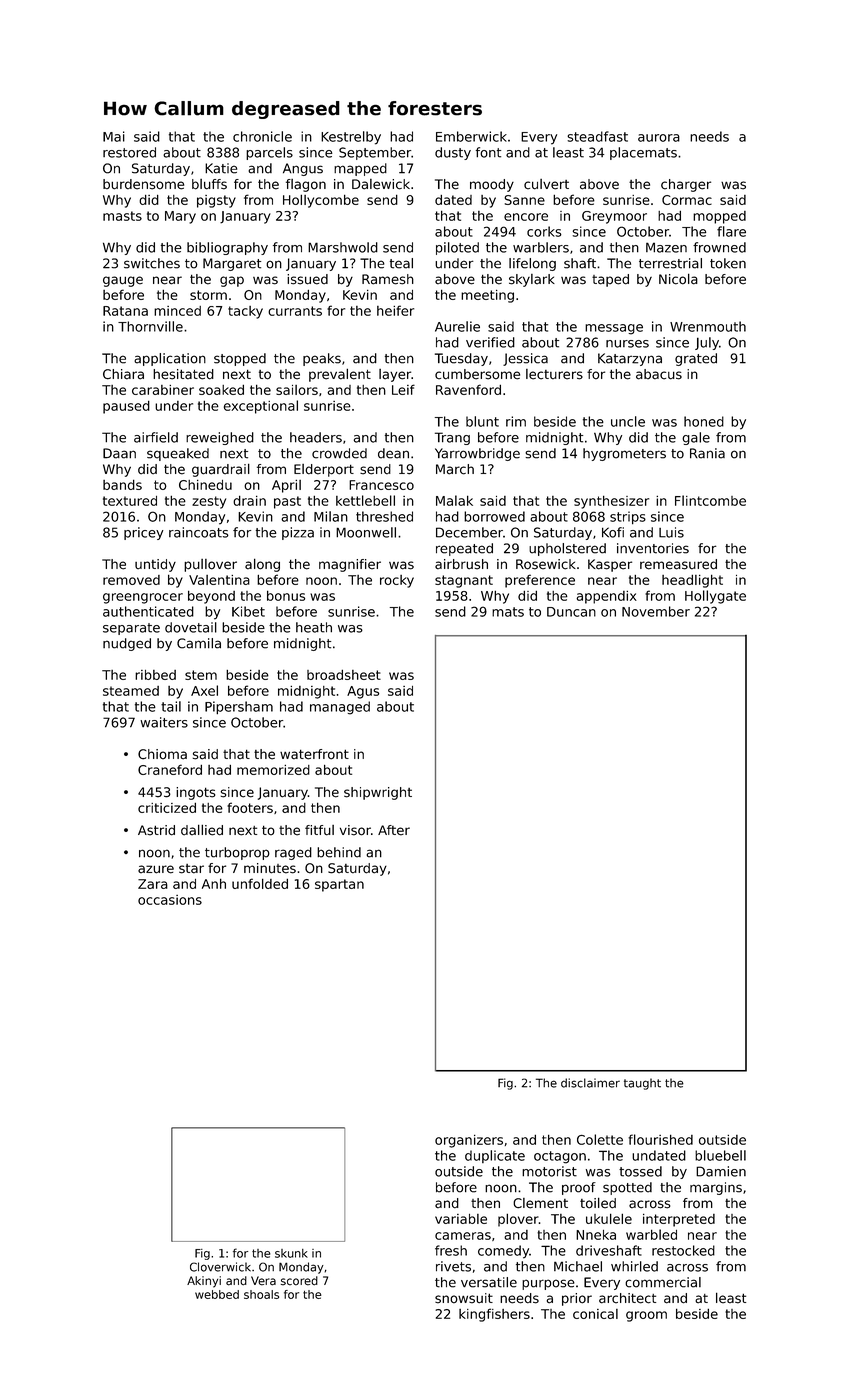 This page has height=1400, width=849. What do you see at coordinates (291, 1253) in the page?
I see `skunk` at bounding box center [291, 1253].
